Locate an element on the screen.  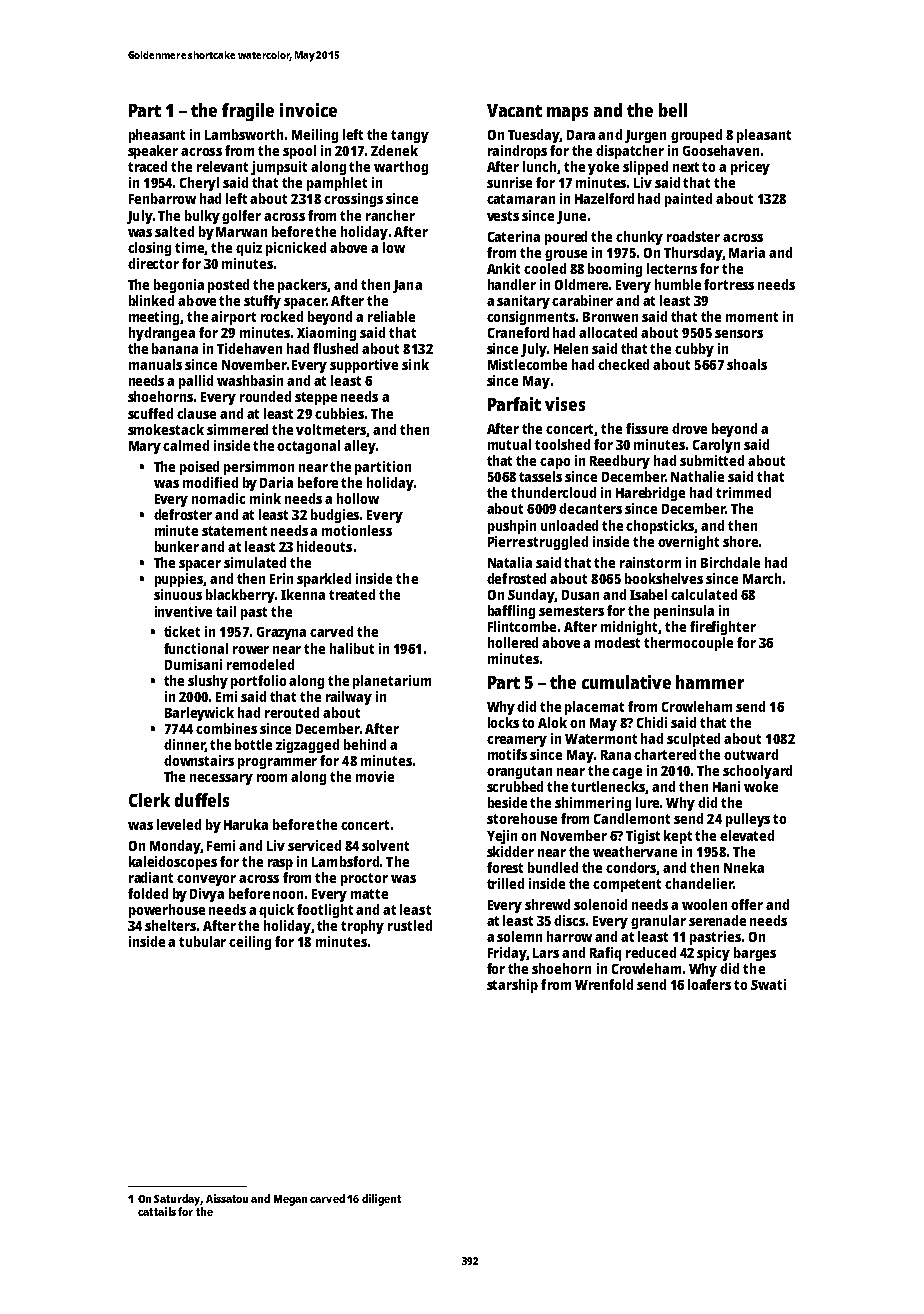
Reedbury is located at coordinates (620, 462).
